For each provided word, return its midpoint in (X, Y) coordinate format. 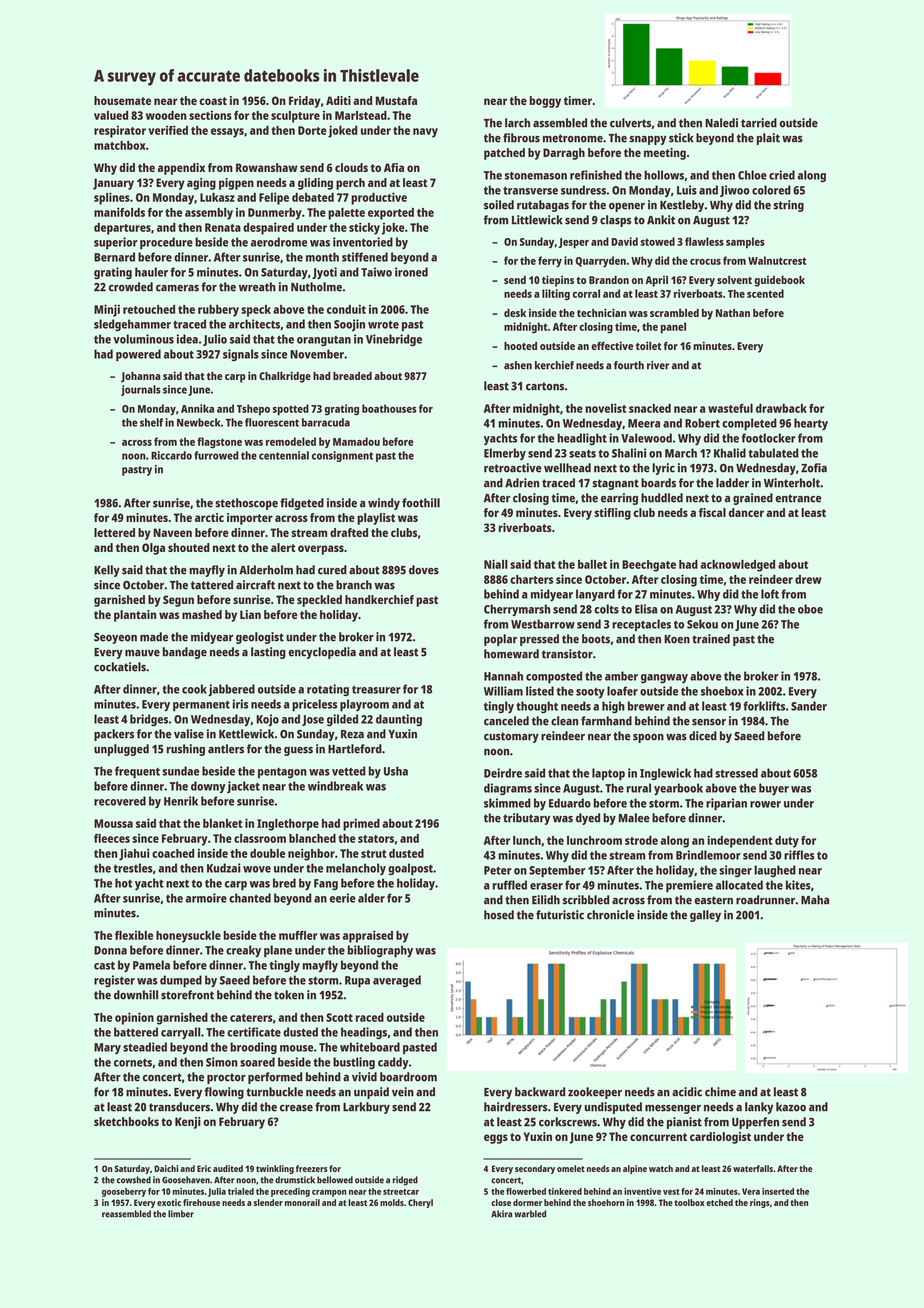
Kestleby (682, 206)
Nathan (733, 313)
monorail (302, 1202)
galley (705, 916)
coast (213, 101)
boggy (545, 102)
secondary (535, 1169)
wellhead (567, 468)
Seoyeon (115, 638)
